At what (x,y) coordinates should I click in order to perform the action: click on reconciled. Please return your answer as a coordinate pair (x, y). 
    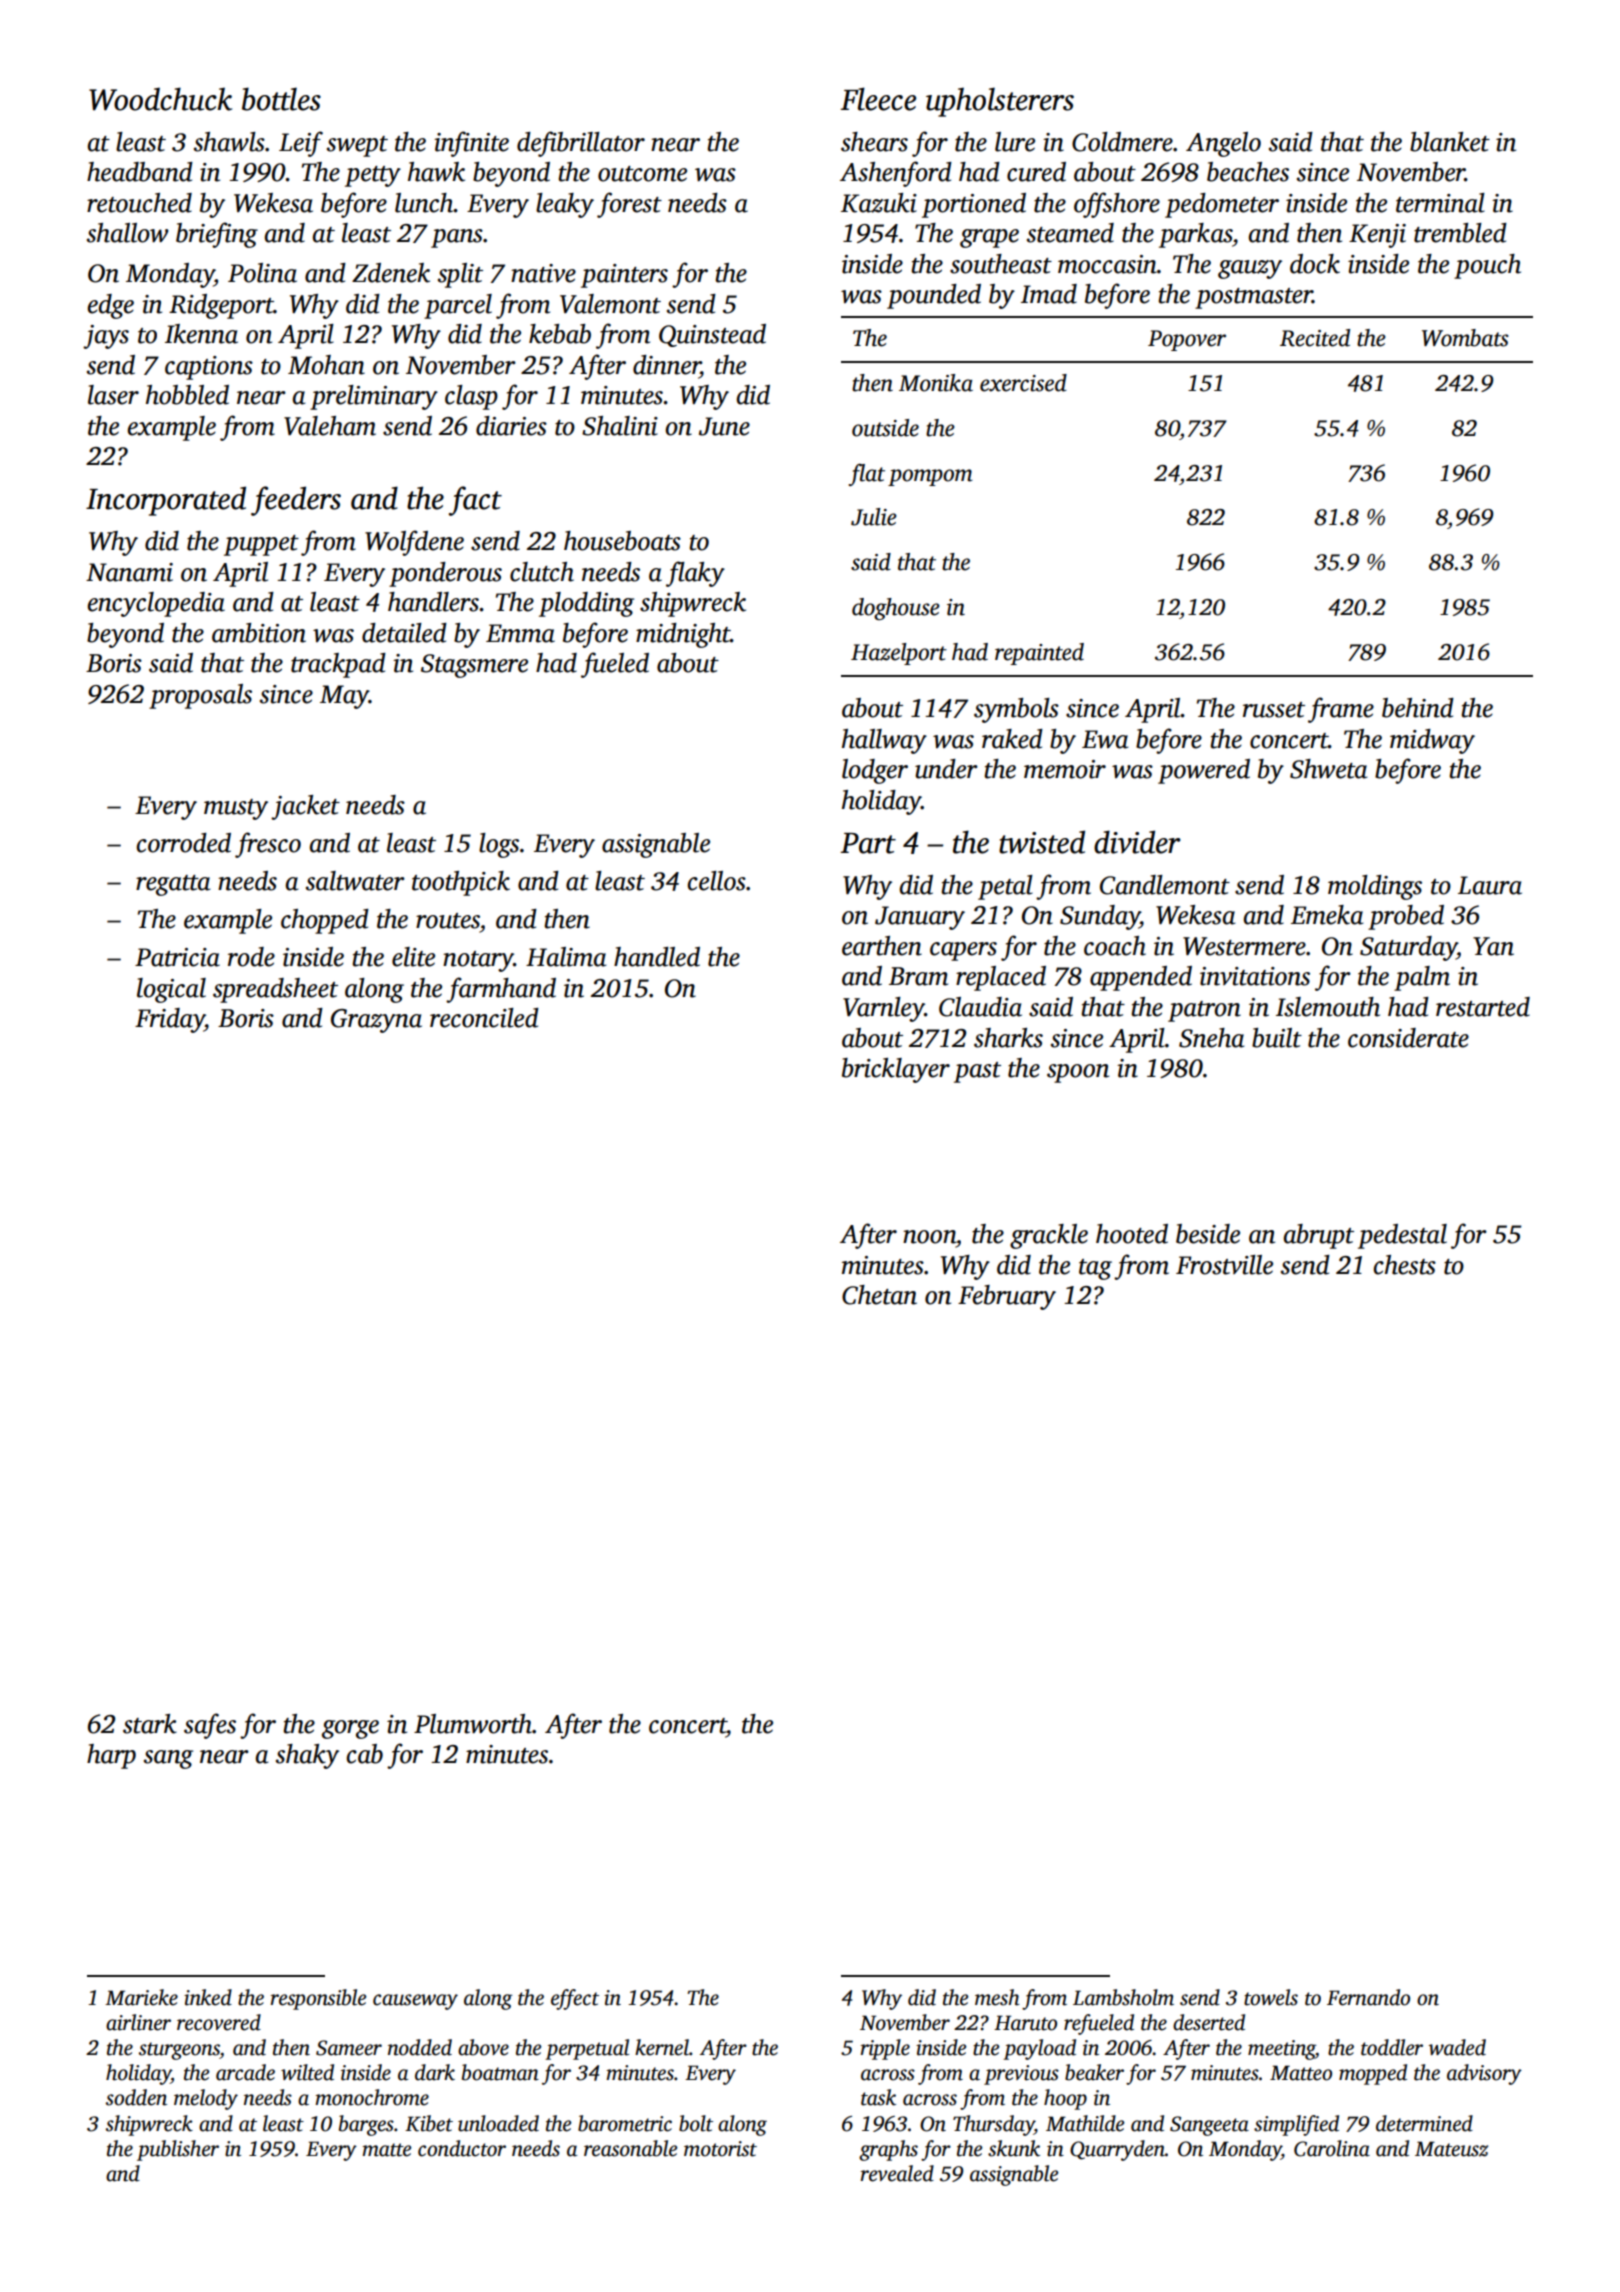
    Looking at the image, I should click on (484, 1018).
